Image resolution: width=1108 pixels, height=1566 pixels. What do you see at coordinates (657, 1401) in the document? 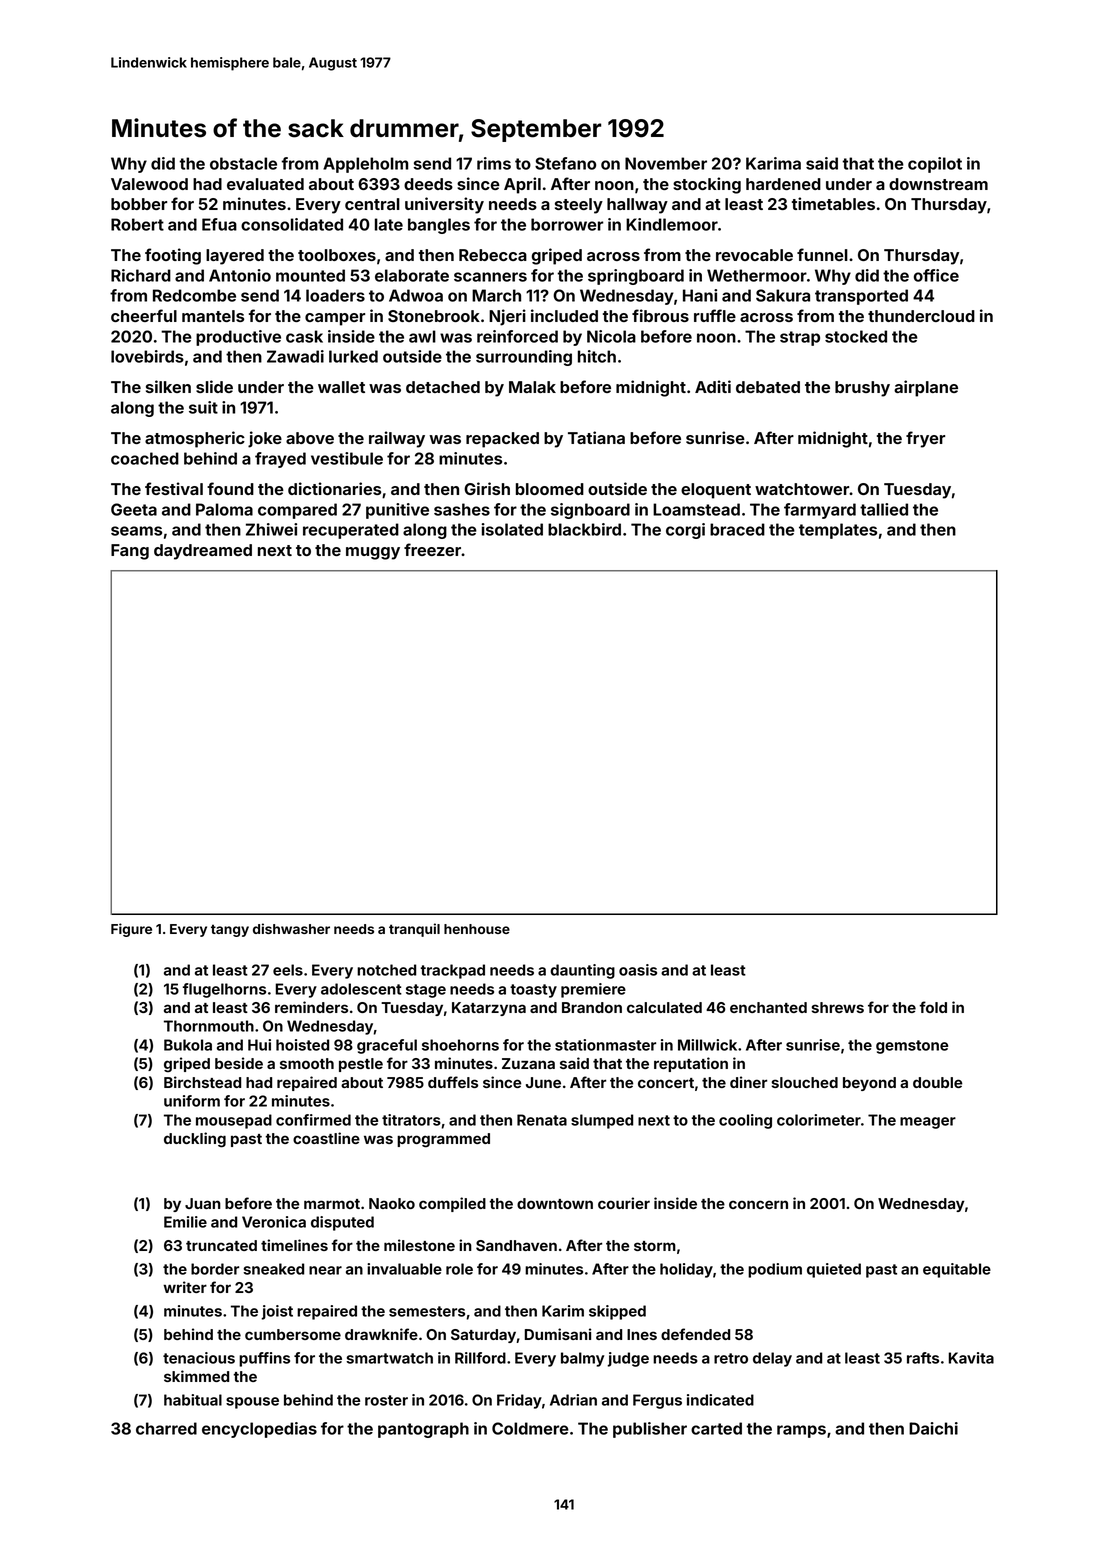
I see `Fergus` at bounding box center [657, 1401].
